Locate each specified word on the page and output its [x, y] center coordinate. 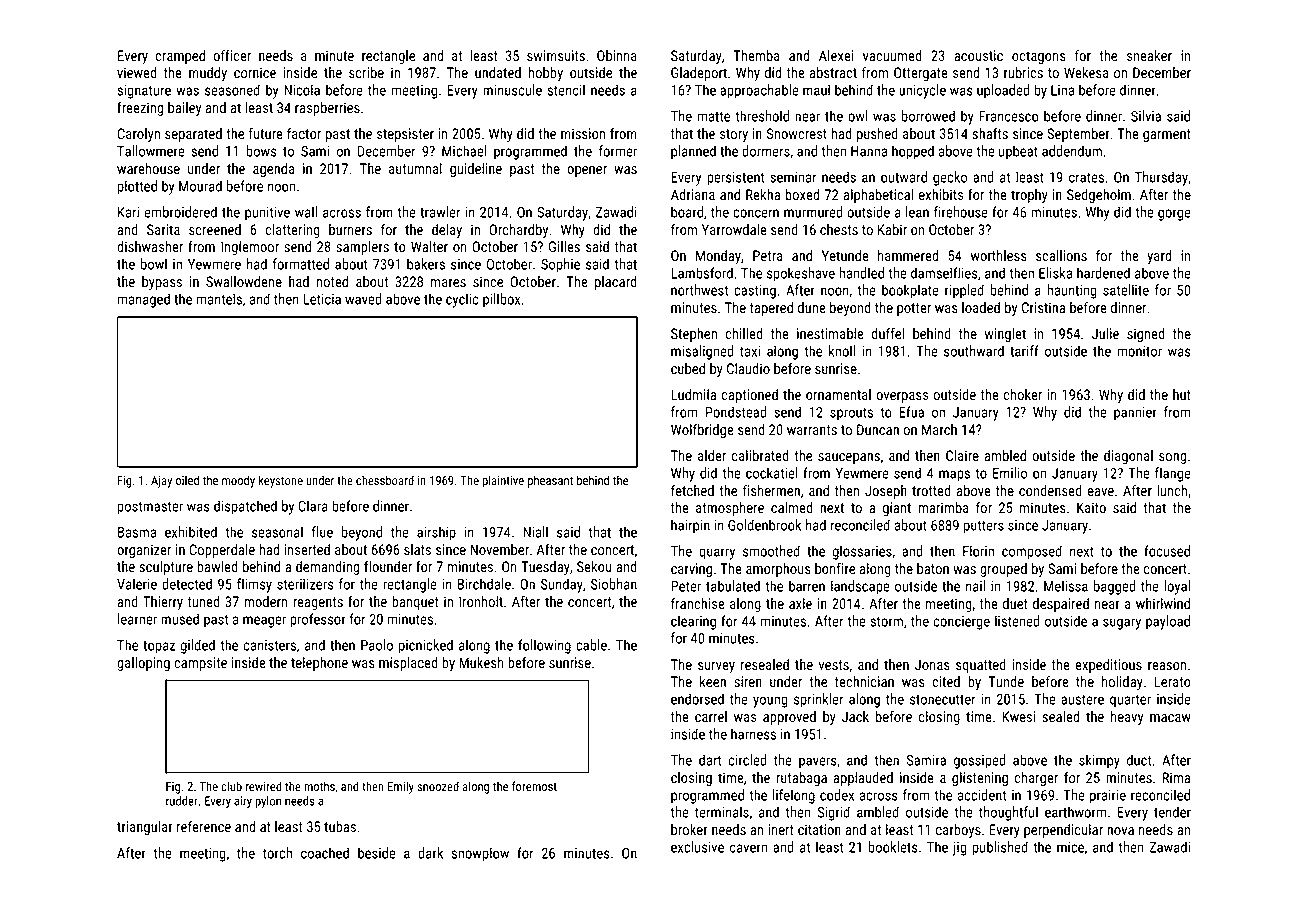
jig [960, 849]
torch [277, 853]
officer [232, 55]
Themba [756, 55]
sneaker [1149, 55]
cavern [748, 848]
